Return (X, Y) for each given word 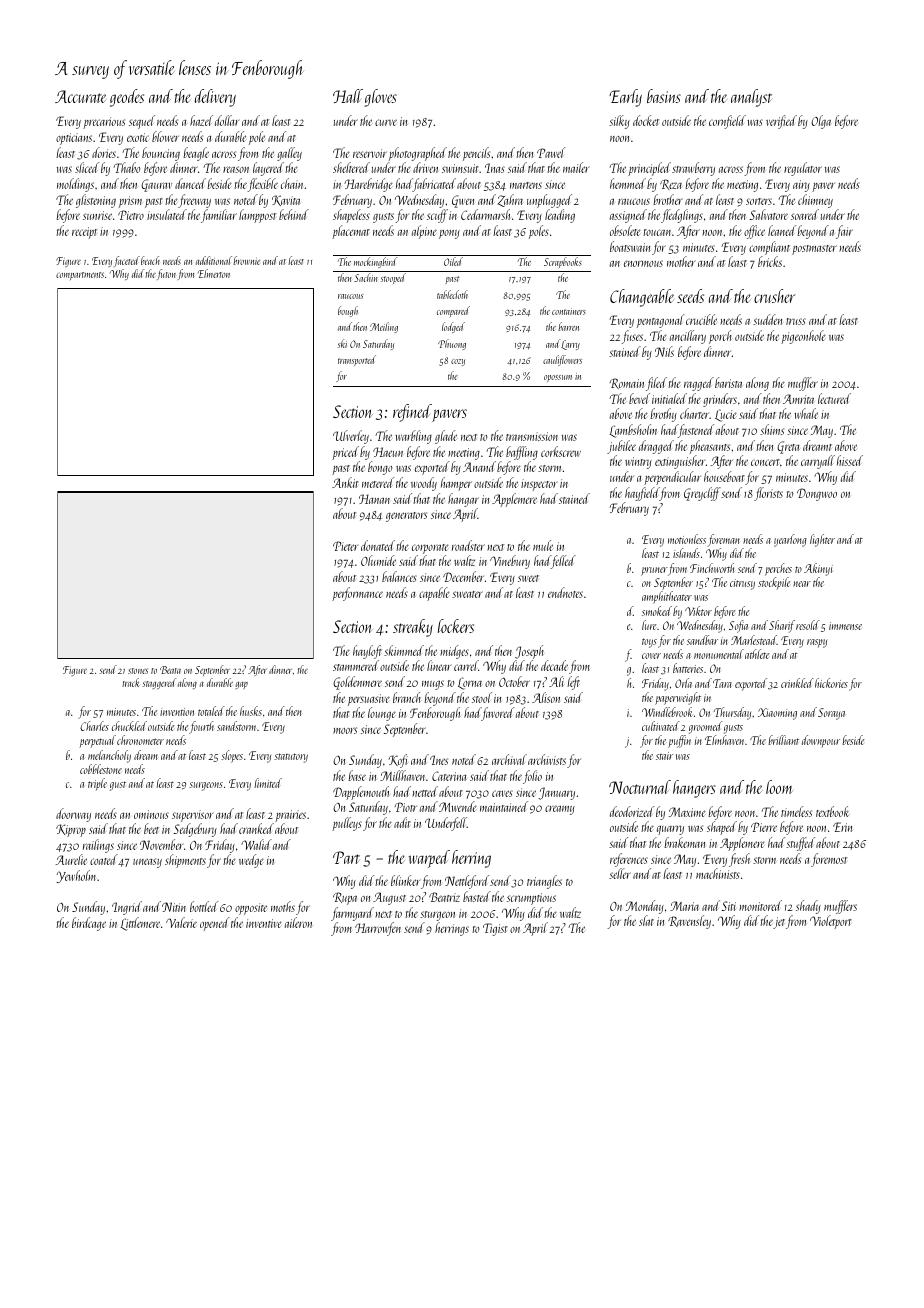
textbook (833, 811)
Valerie (181, 922)
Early (625, 98)
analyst (751, 98)
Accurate (80, 96)
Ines (439, 760)
